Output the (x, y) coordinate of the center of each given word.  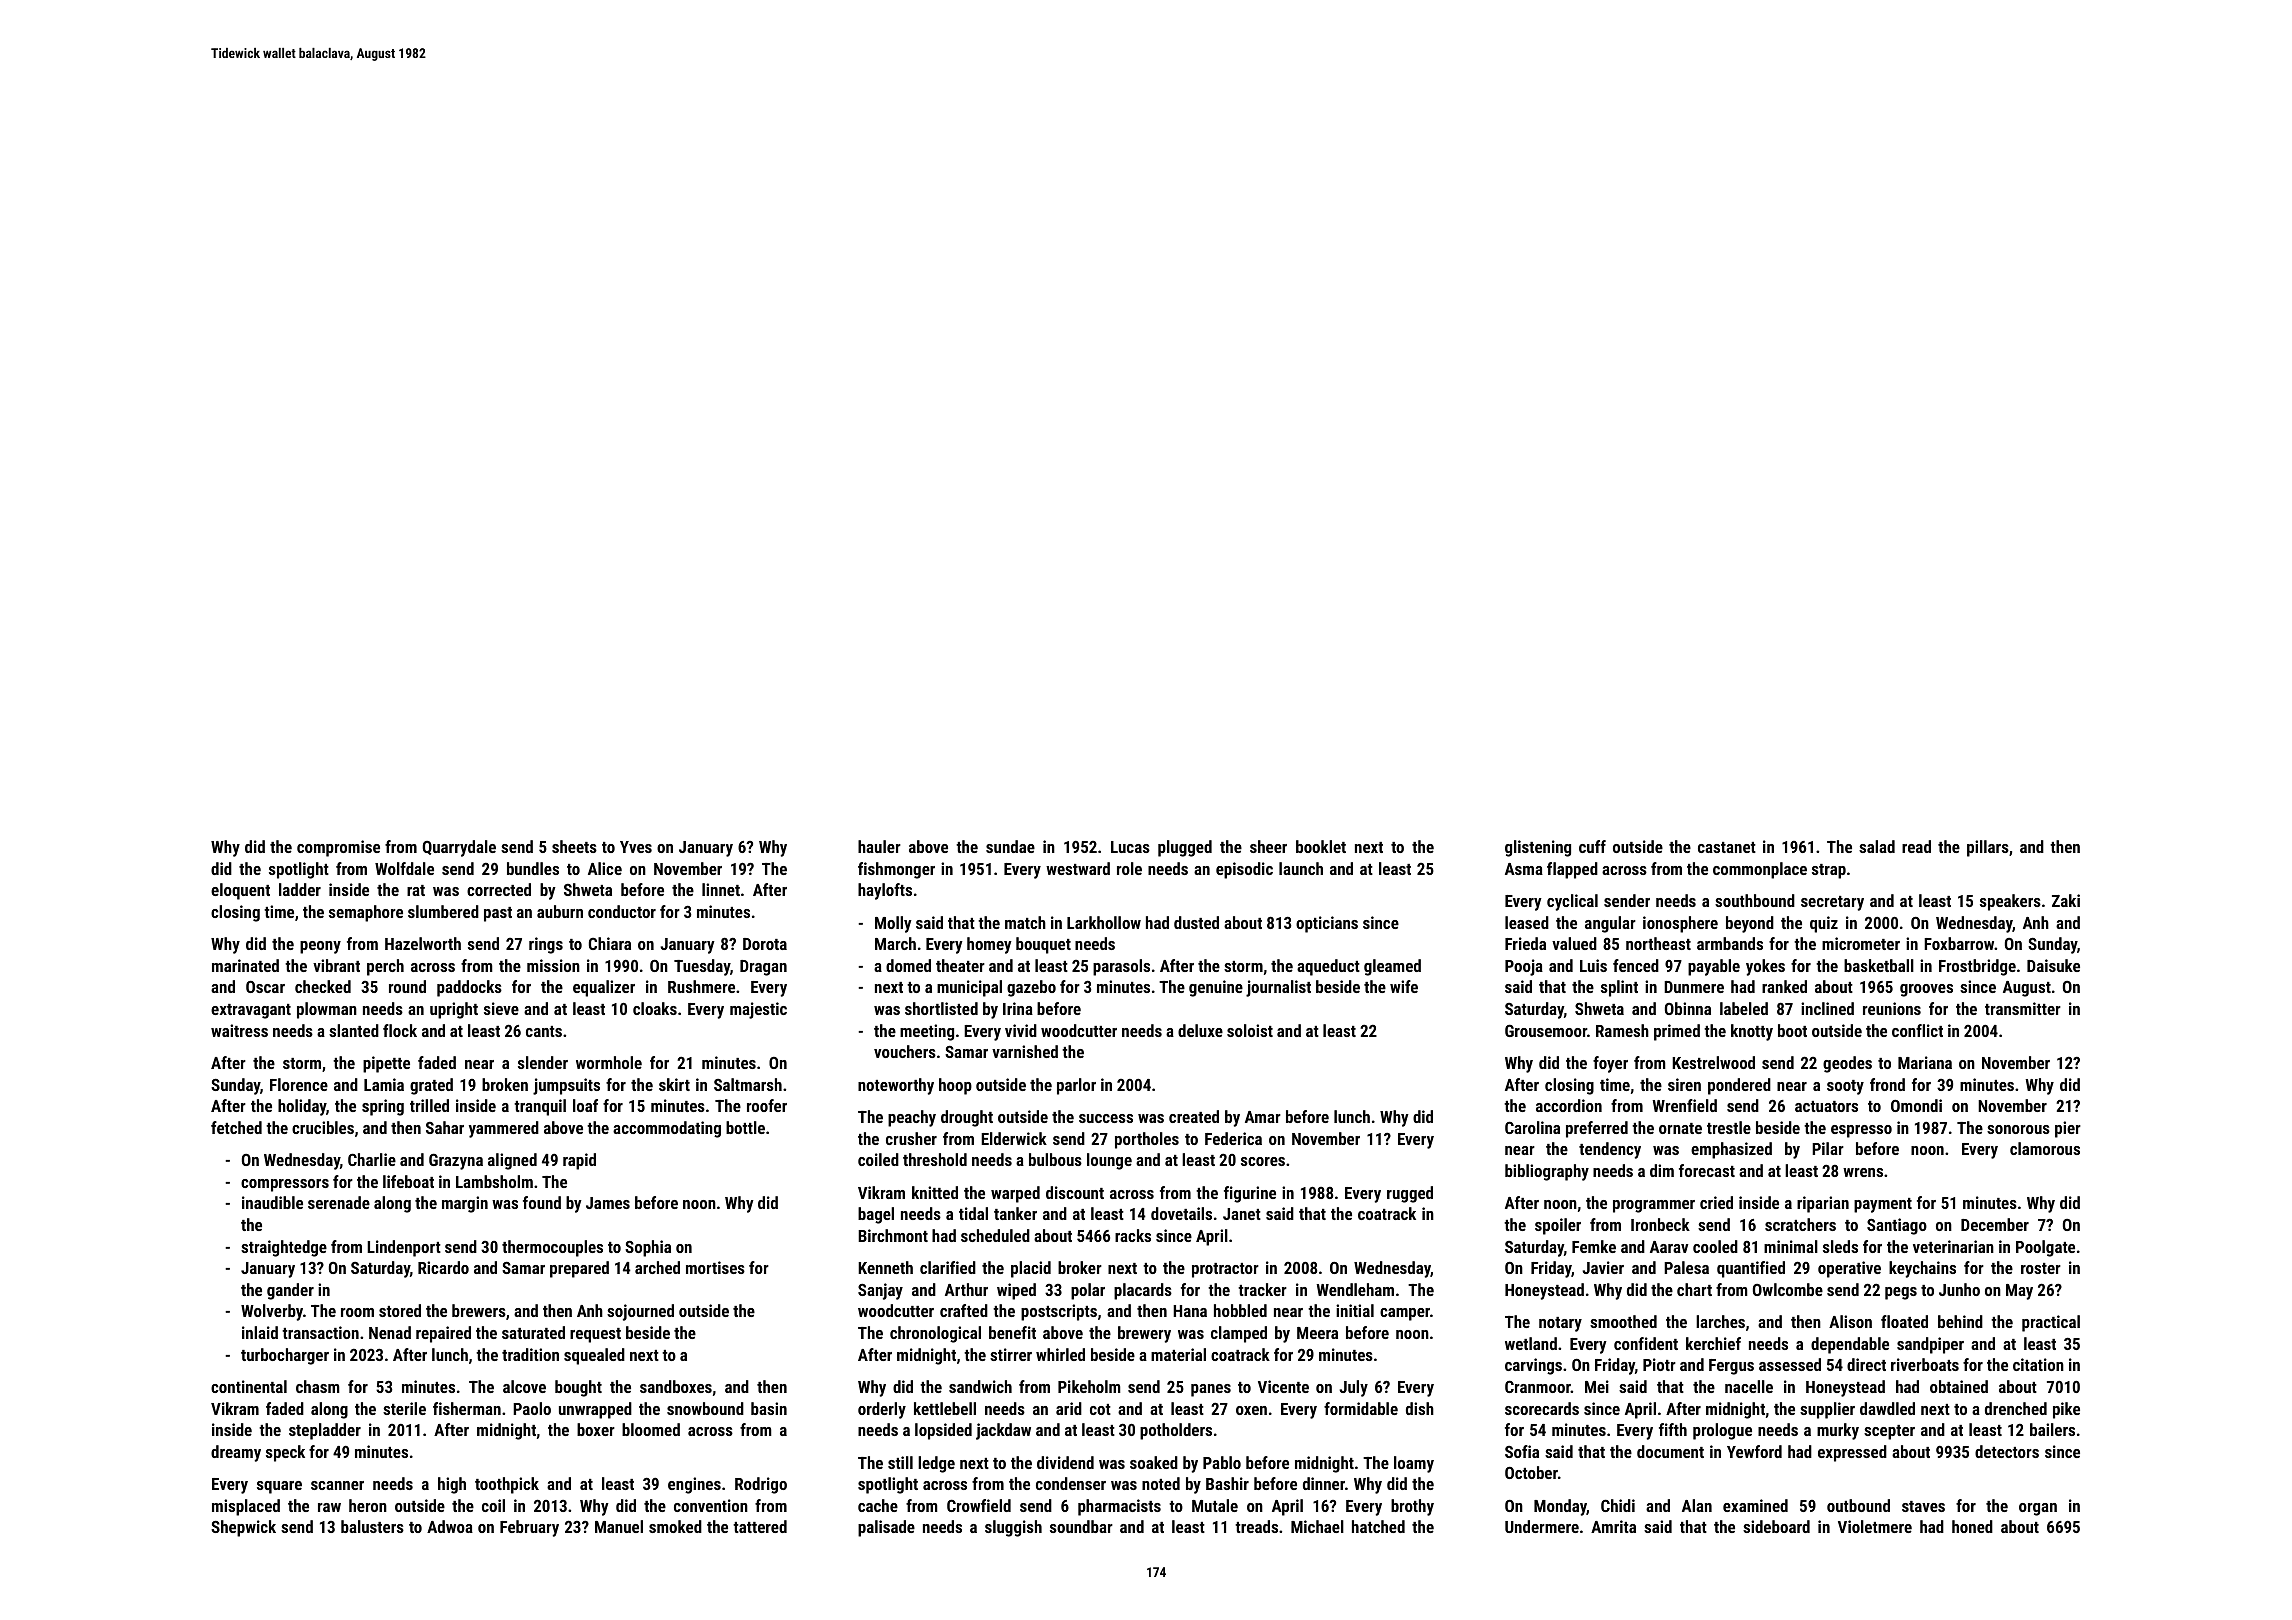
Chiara (610, 943)
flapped (1572, 870)
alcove (524, 1386)
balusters (372, 1526)
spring (383, 1107)
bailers (2052, 1429)
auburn (560, 911)
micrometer (1861, 943)
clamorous (2045, 1148)
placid (1031, 1269)
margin (465, 1204)
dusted (1196, 922)
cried (1716, 1202)
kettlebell (945, 1408)
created (1194, 1116)
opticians (1327, 924)
